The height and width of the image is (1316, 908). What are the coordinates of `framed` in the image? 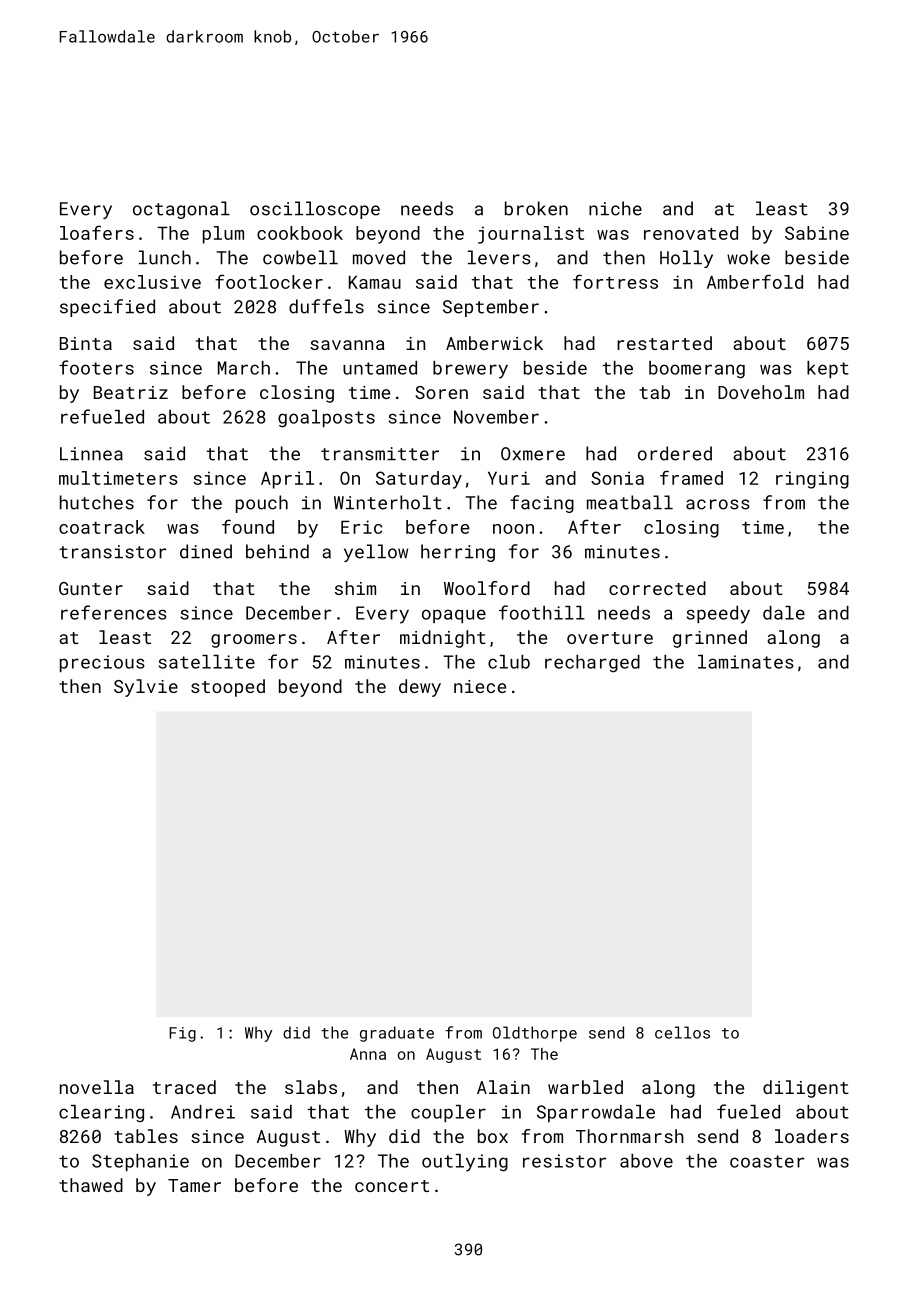 It's located at (691, 477).
